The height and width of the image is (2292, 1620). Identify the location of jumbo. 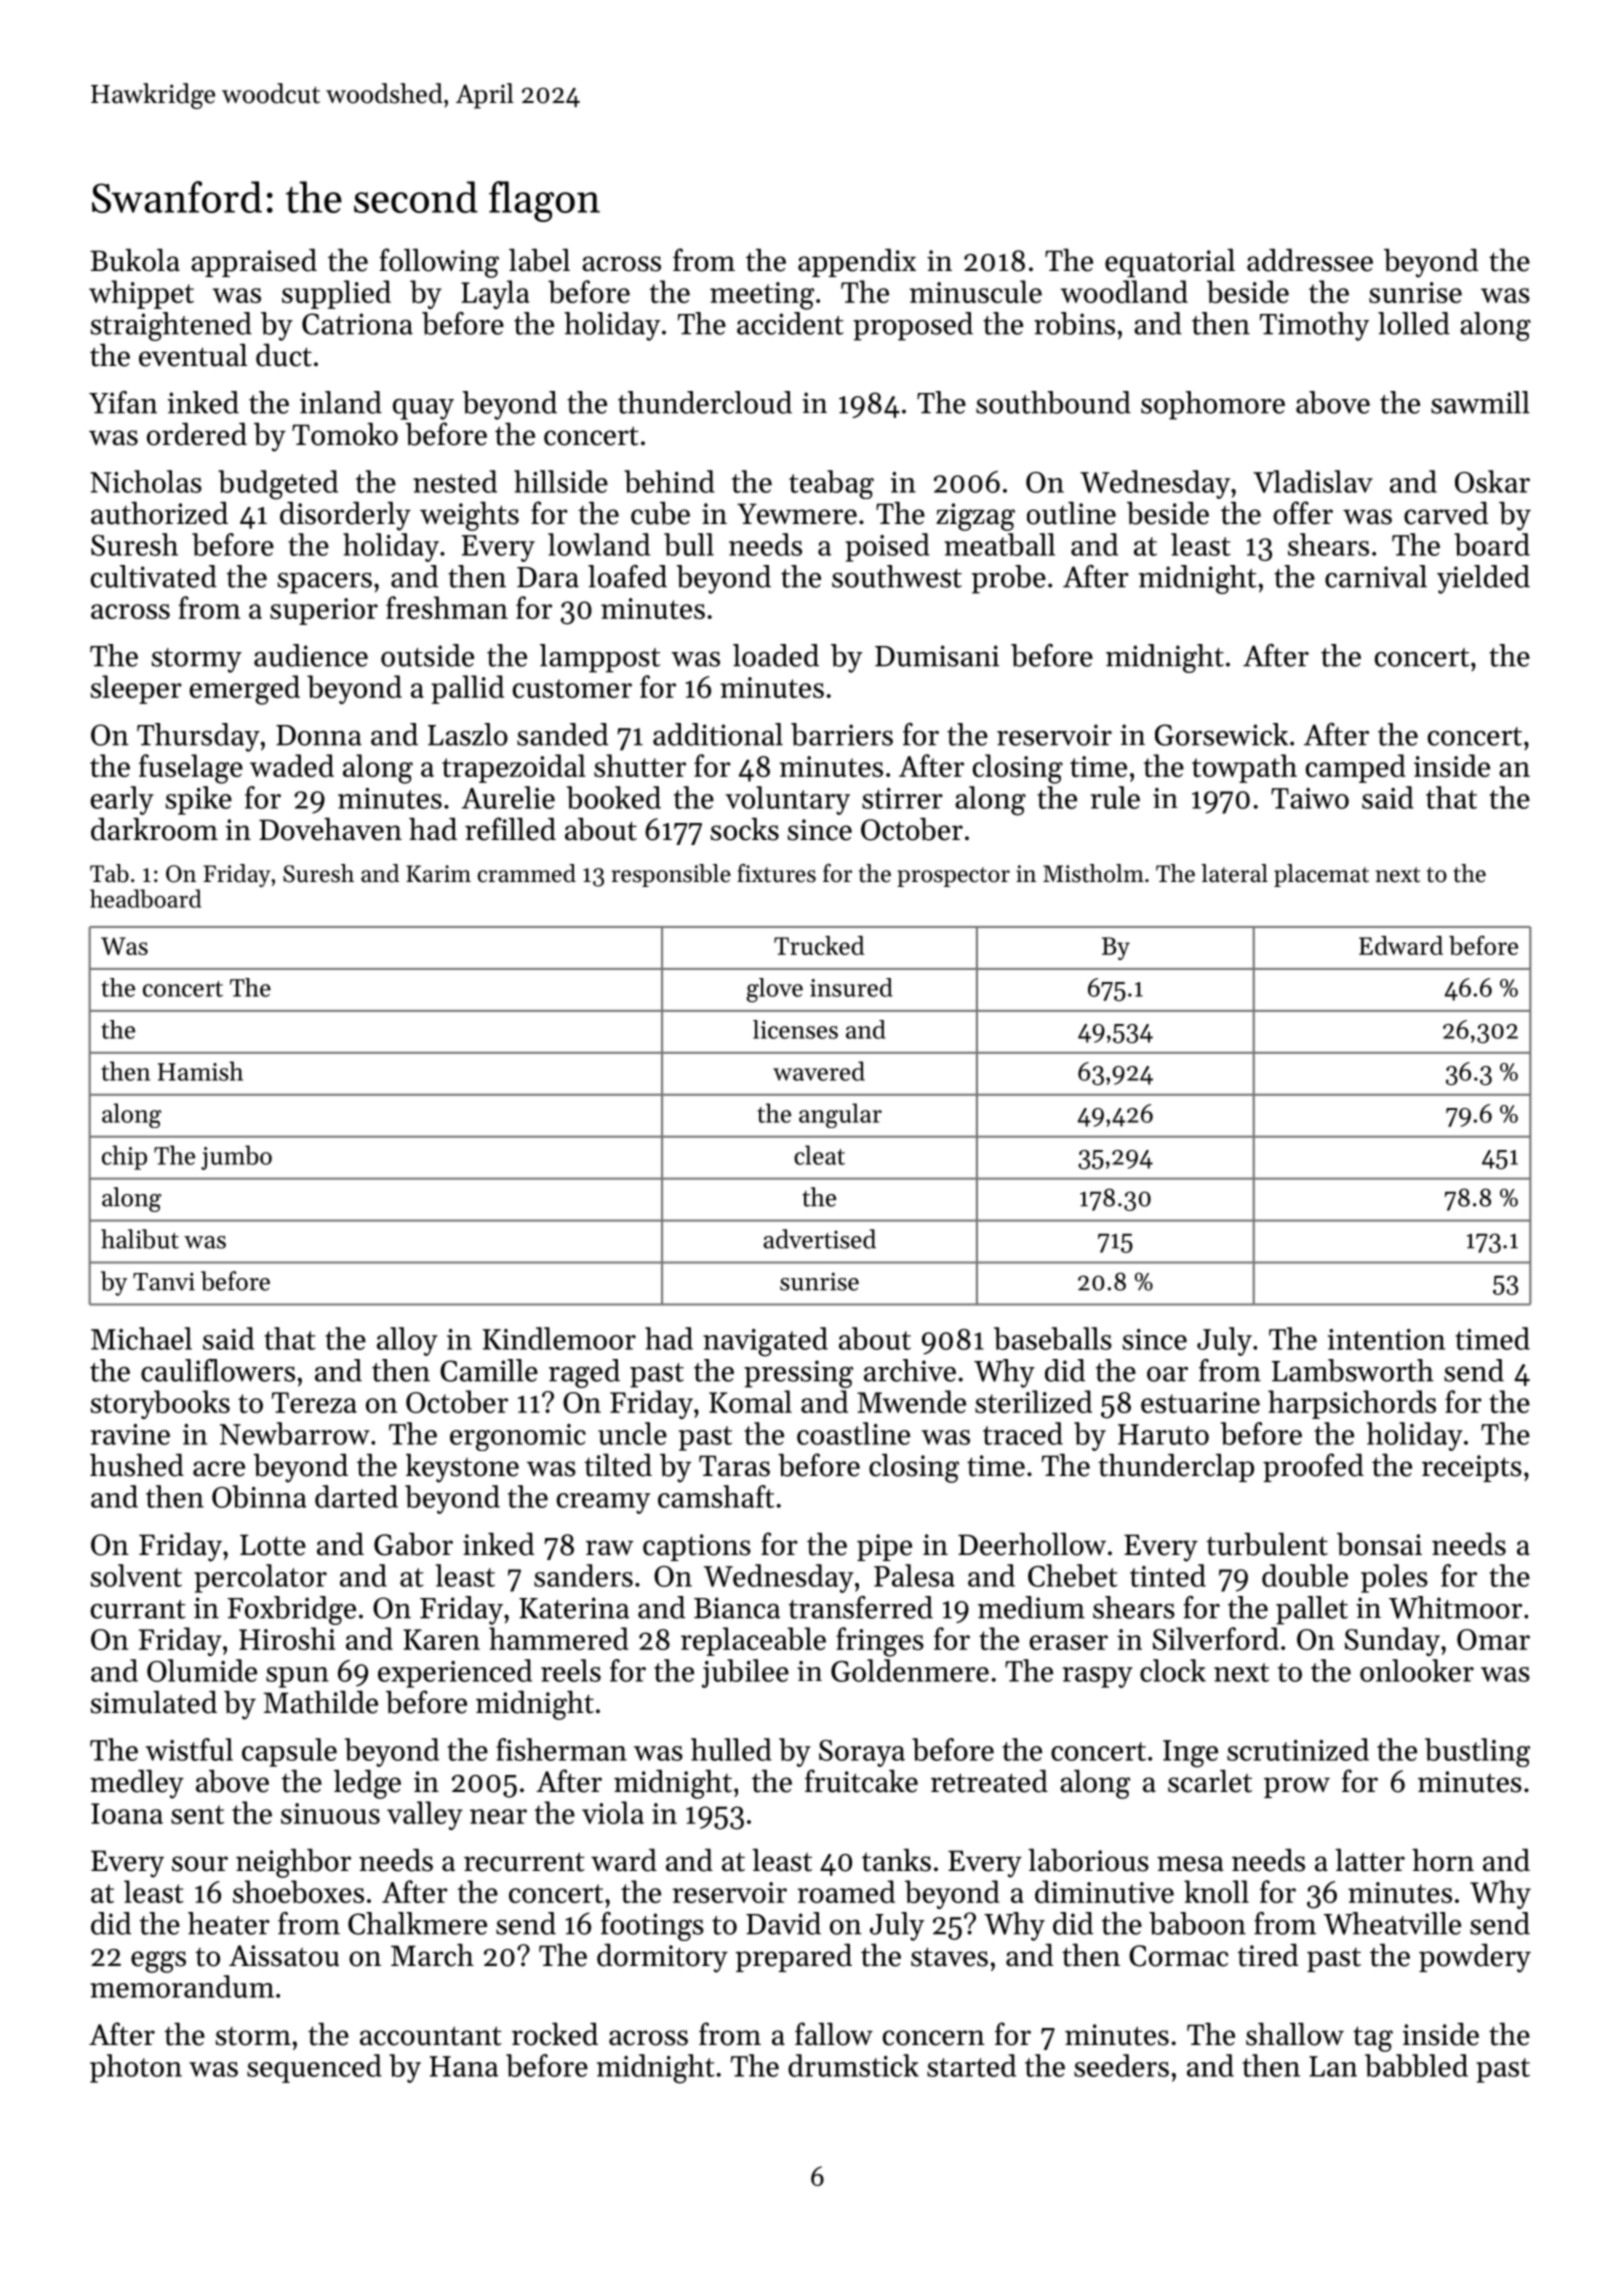
(236, 1157).
